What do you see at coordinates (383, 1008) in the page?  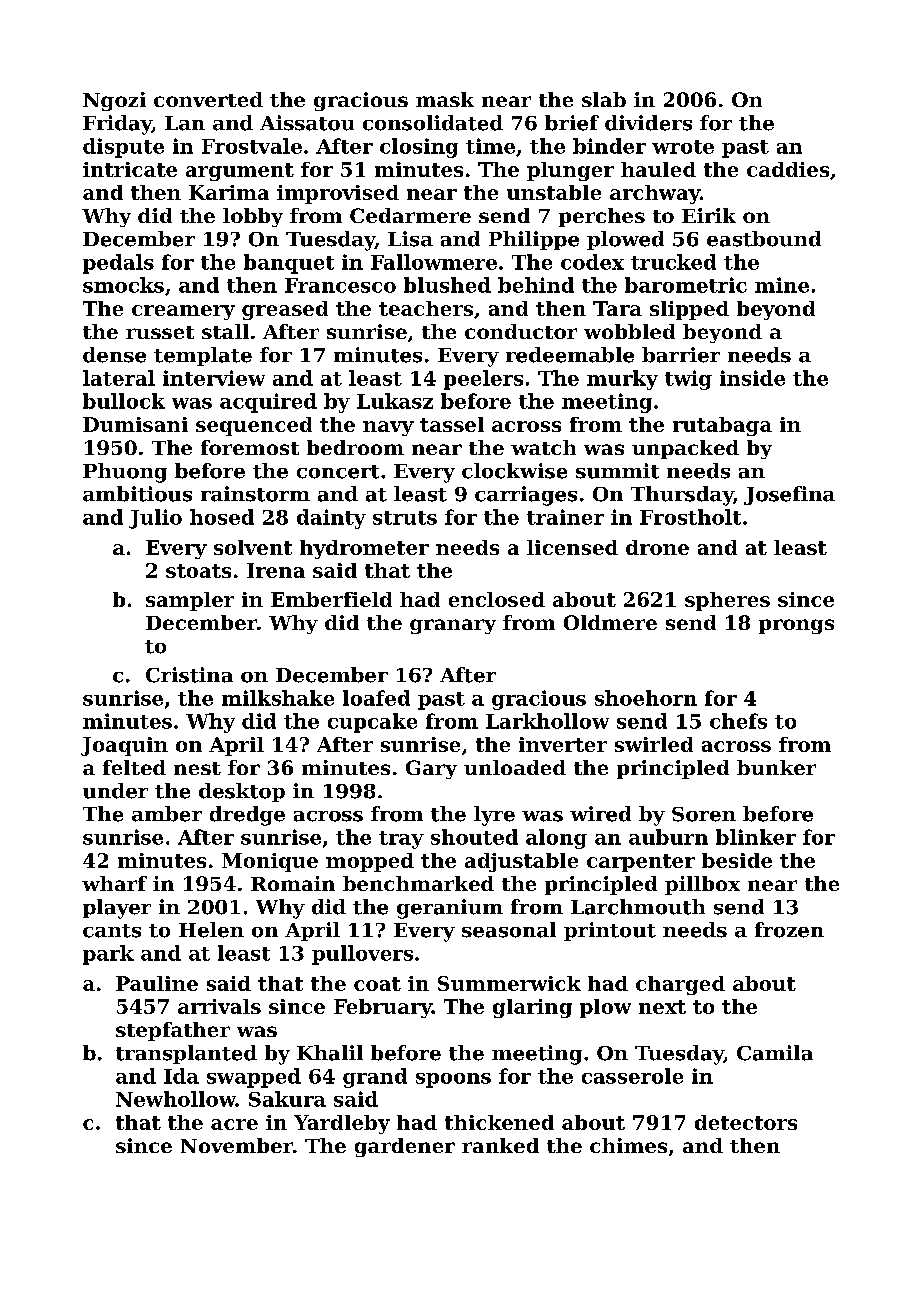 I see `February` at bounding box center [383, 1008].
